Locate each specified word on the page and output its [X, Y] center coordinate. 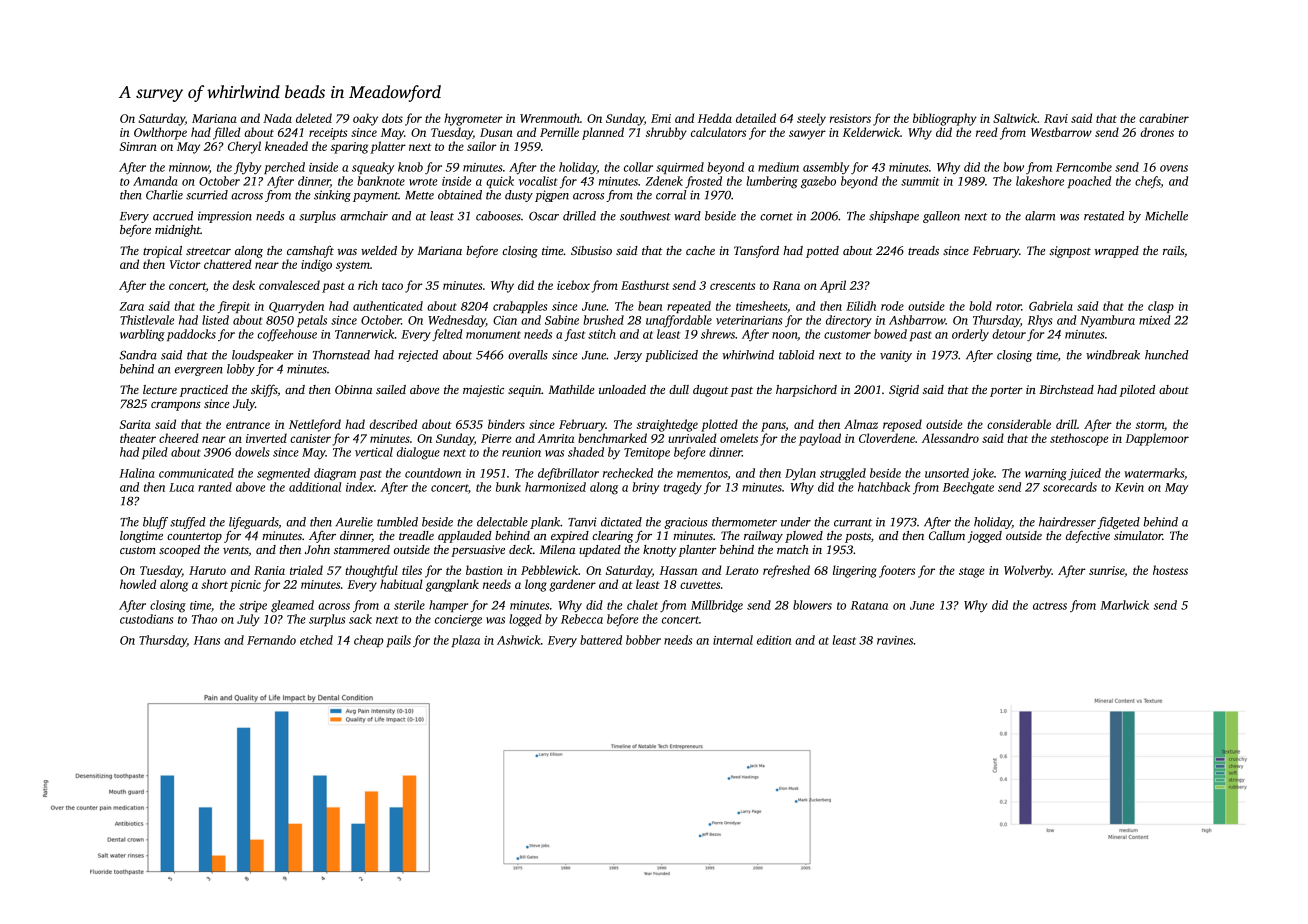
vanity [896, 356]
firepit [233, 307]
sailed [391, 389]
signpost [1070, 252]
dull [679, 389]
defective [1088, 536]
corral [671, 195]
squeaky [373, 168]
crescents [732, 286]
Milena [557, 549]
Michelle [1166, 216]
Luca [181, 487]
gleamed [292, 606]
